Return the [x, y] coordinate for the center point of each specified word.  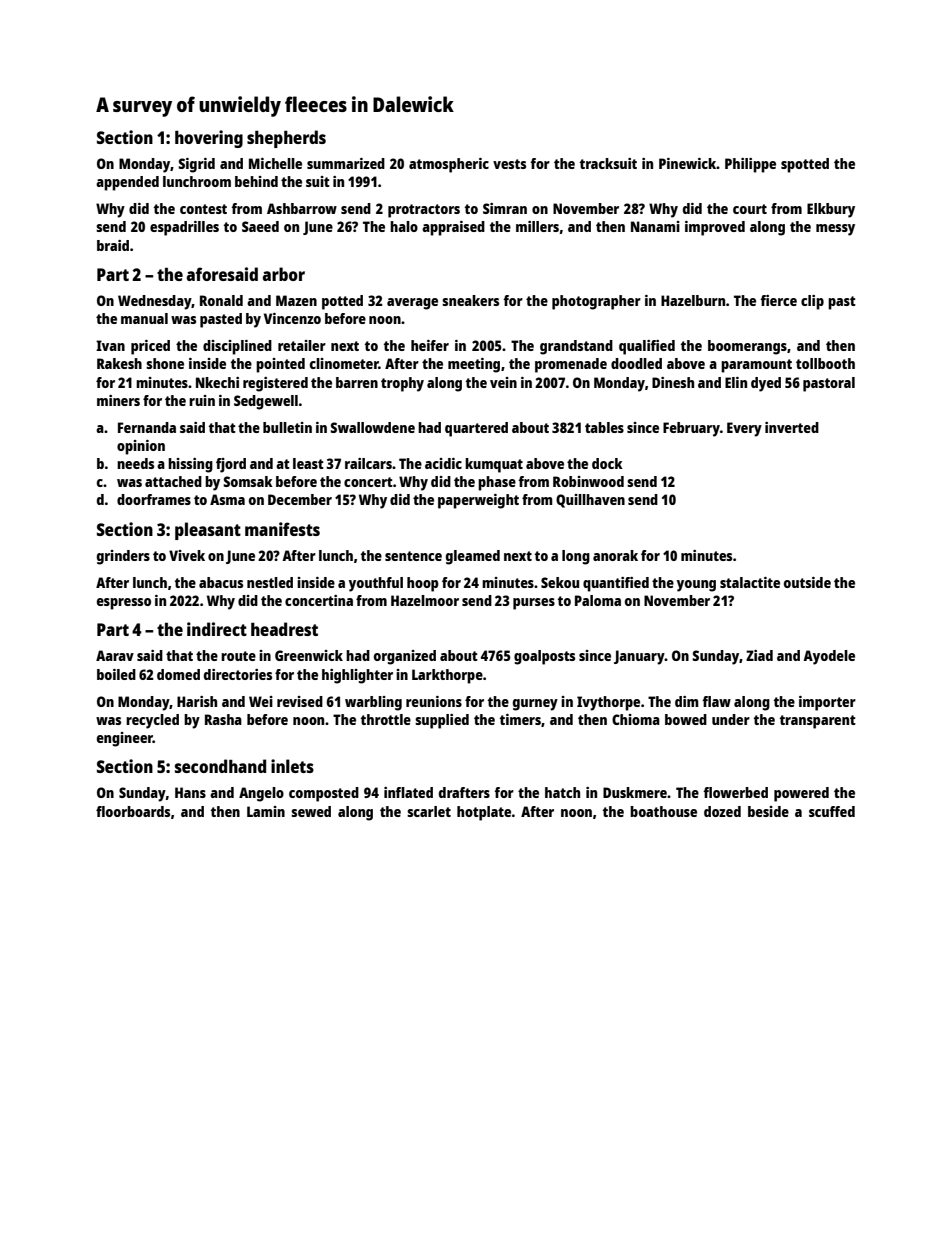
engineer [125, 739]
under [731, 719]
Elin [736, 382]
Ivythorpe [608, 703]
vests [509, 164]
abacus [221, 582]
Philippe [750, 165]
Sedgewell [266, 402]
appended [127, 183]
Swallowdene [372, 427]
